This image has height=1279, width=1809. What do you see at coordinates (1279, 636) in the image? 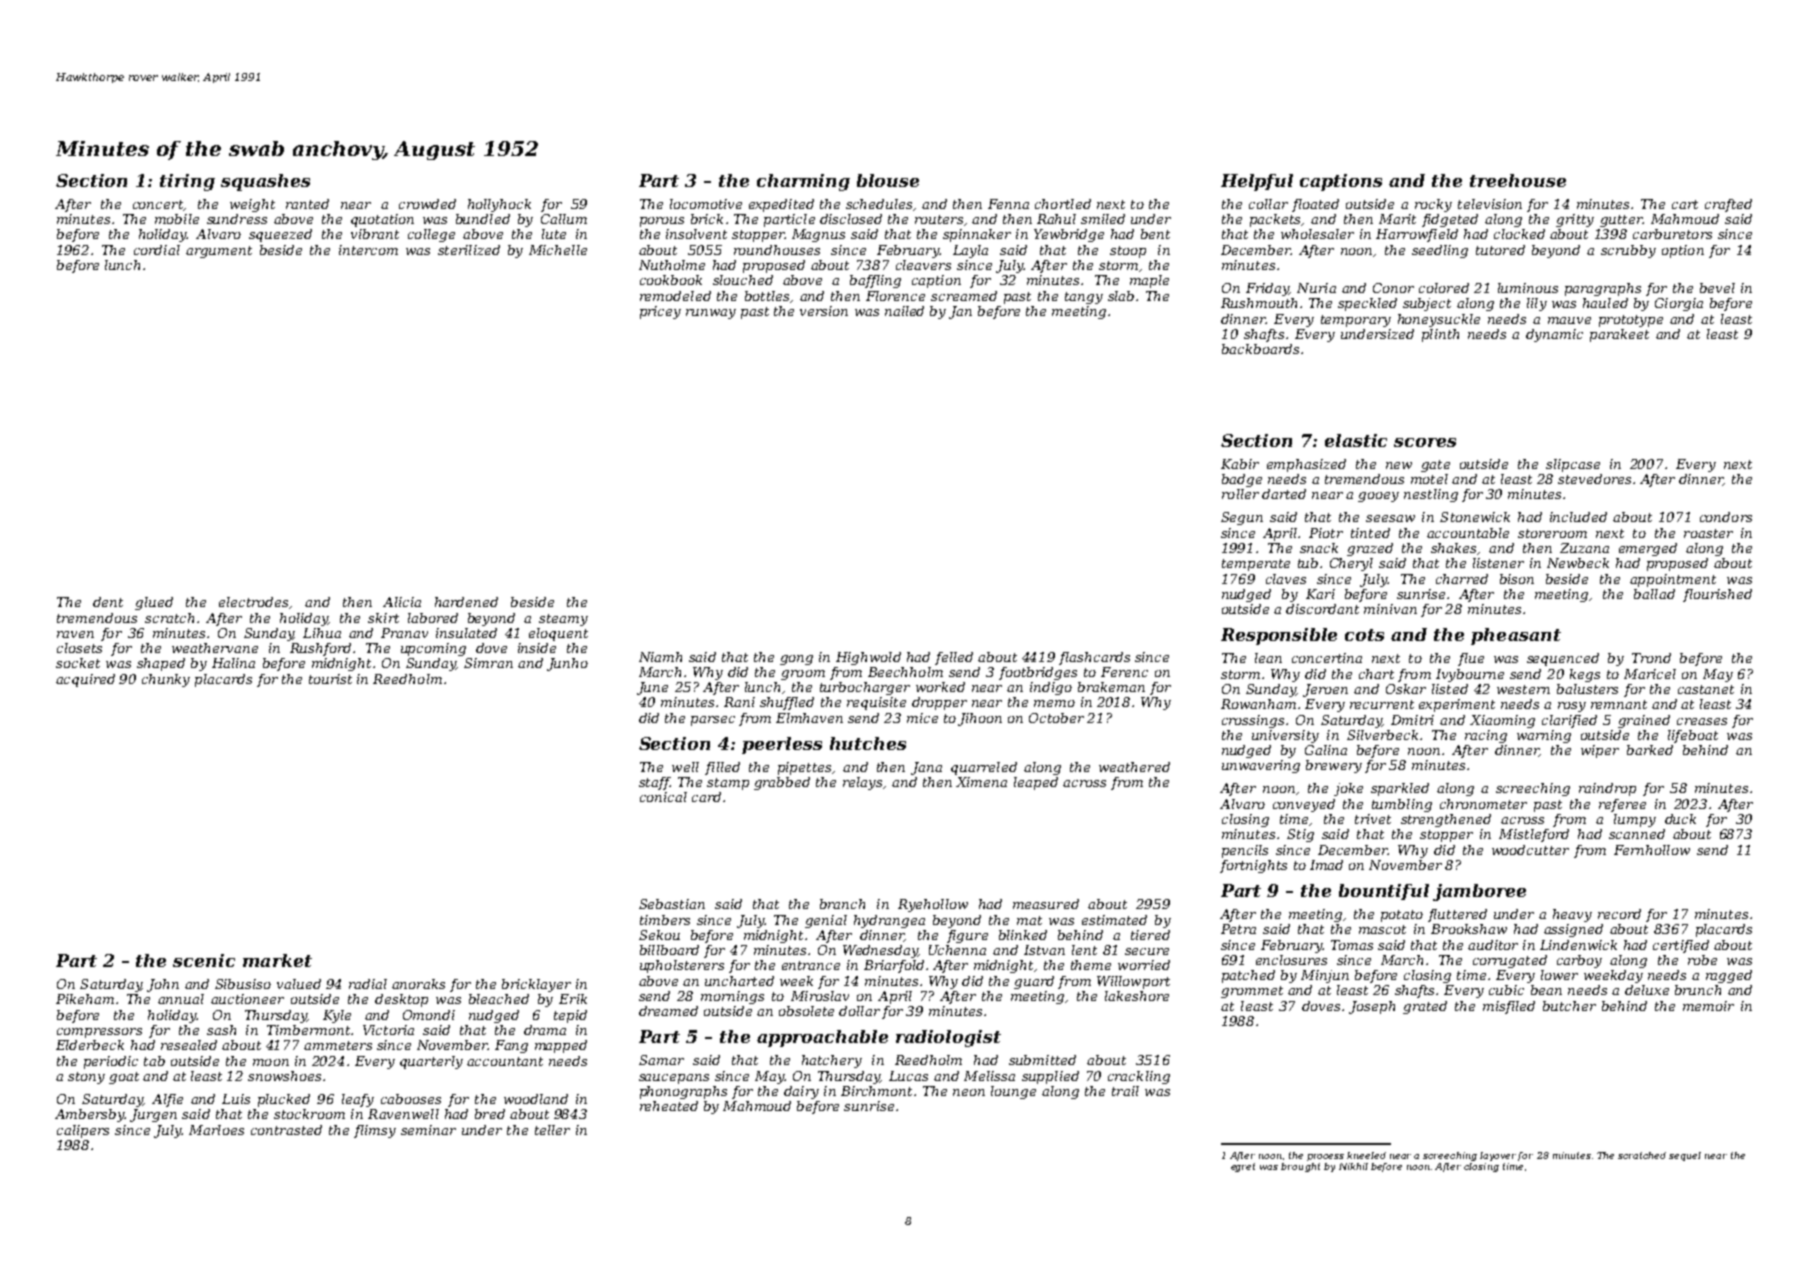
I see `Responsible` at bounding box center [1279, 636].
